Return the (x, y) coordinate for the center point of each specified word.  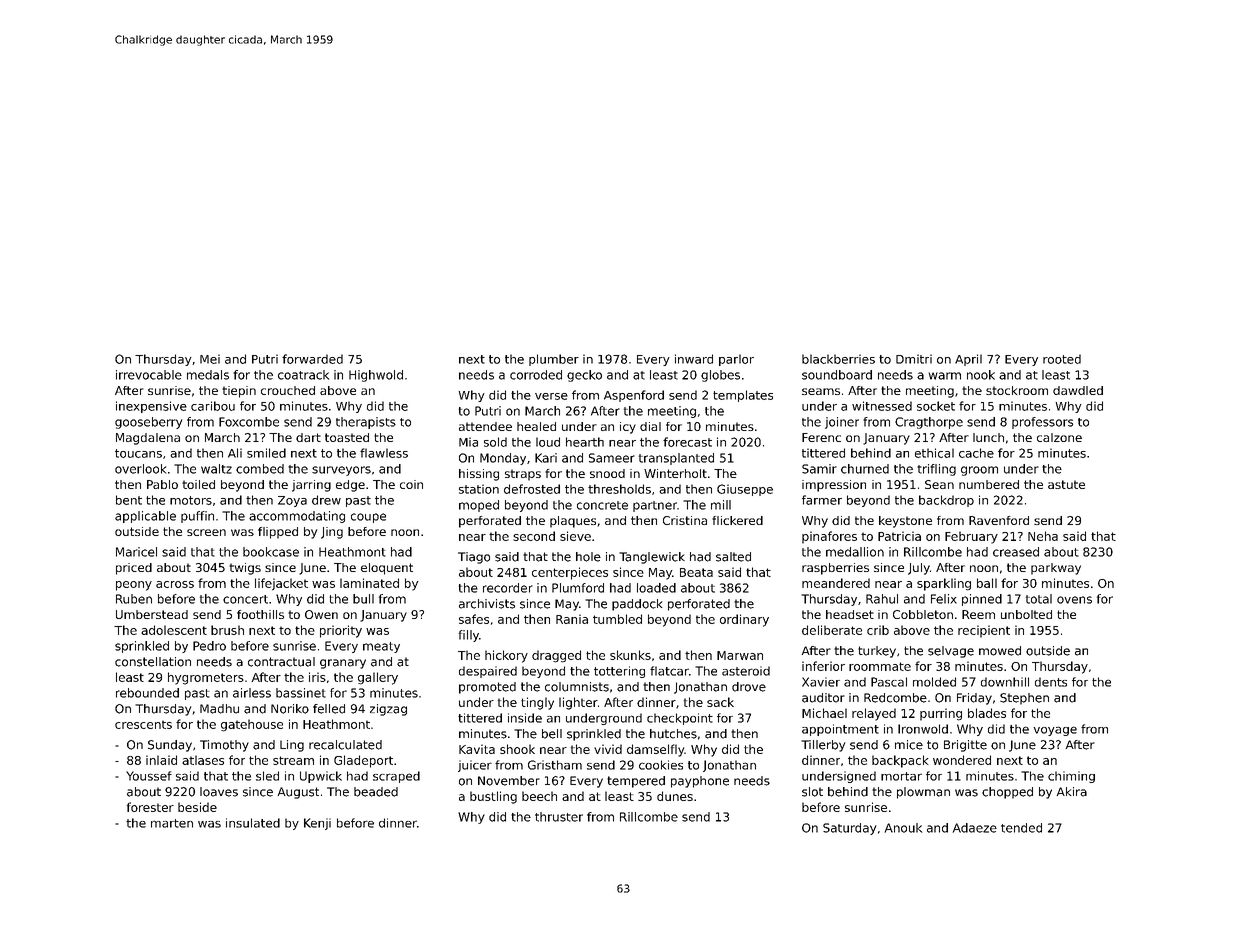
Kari (546, 458)
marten (172, 823)
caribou (213, 406)
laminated (369, 583)
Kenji (317, 824)
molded (934, 682)
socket (936, 406)
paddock (637, 605)
